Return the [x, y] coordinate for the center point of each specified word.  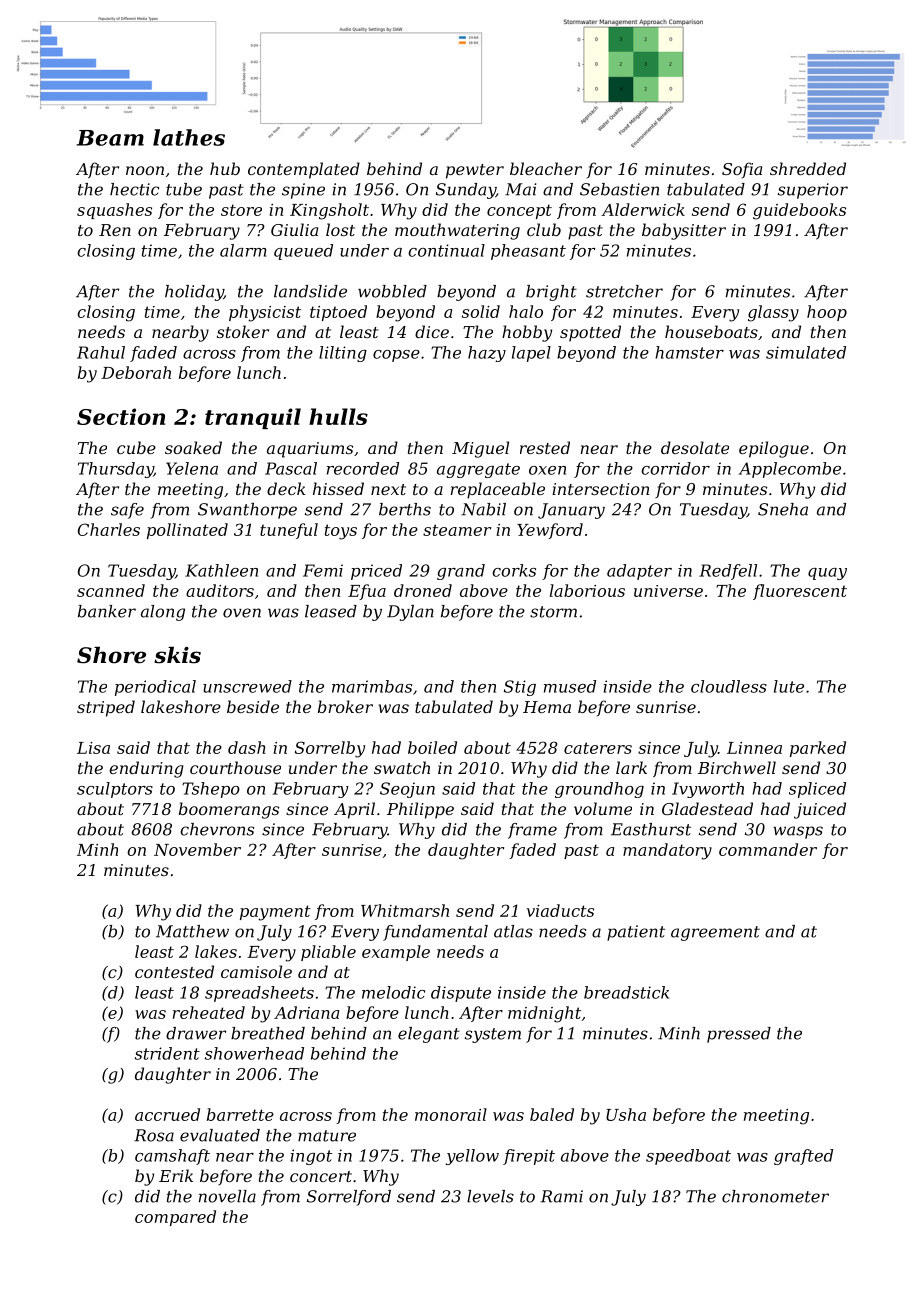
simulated [806, 352]
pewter [475, 171]
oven [242, 613]
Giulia [294, 229]
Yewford [550, 531]
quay [827, 574]
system [493, 1035]
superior [813, 191]
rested [545, 447]
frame [532, 831]
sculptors [115, 790]
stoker [243, 331]
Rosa [154, 1135]
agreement [715, 933]
